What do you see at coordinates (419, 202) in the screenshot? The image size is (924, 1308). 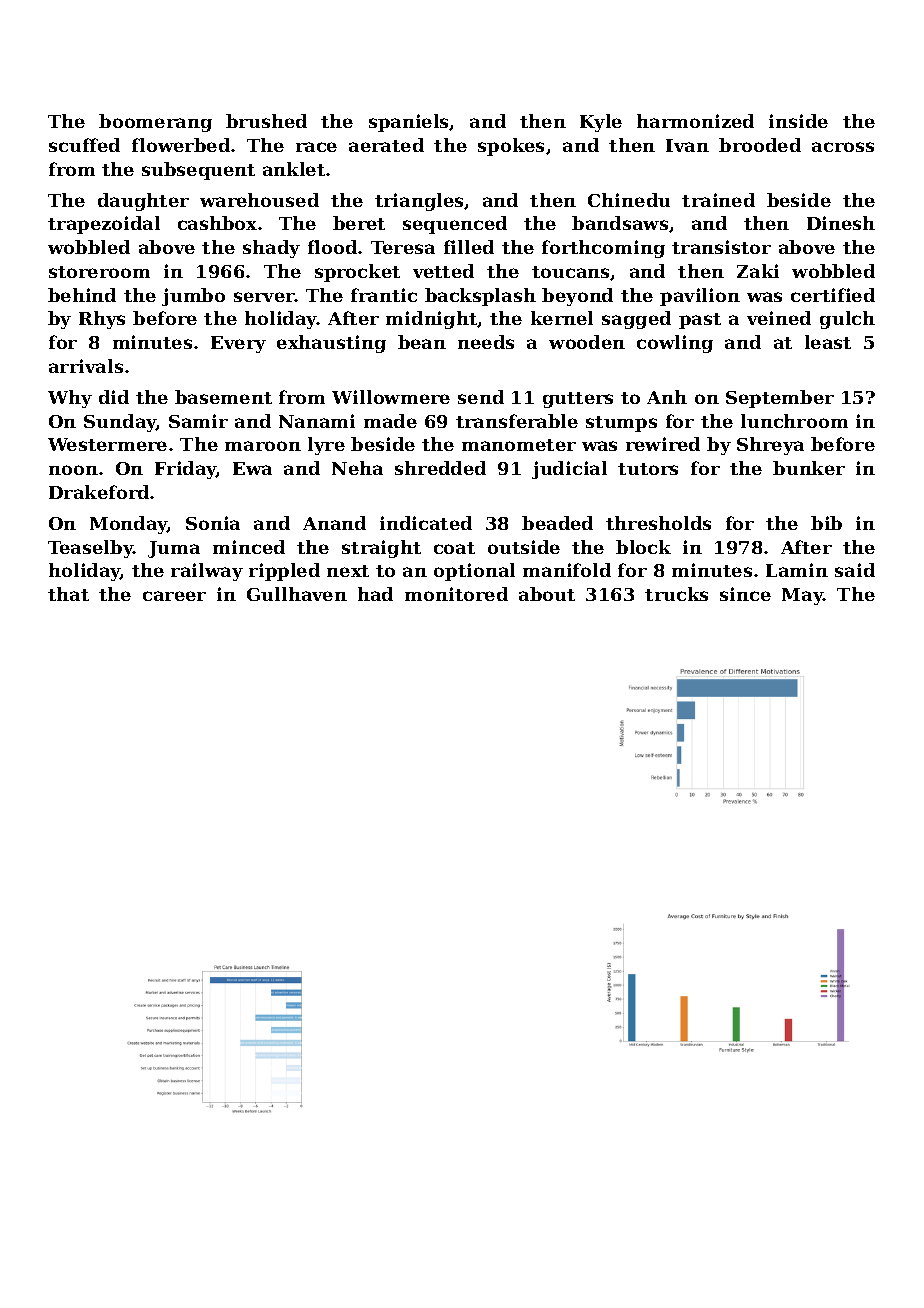 I see `triangles` at bounding box center [419, 202].
